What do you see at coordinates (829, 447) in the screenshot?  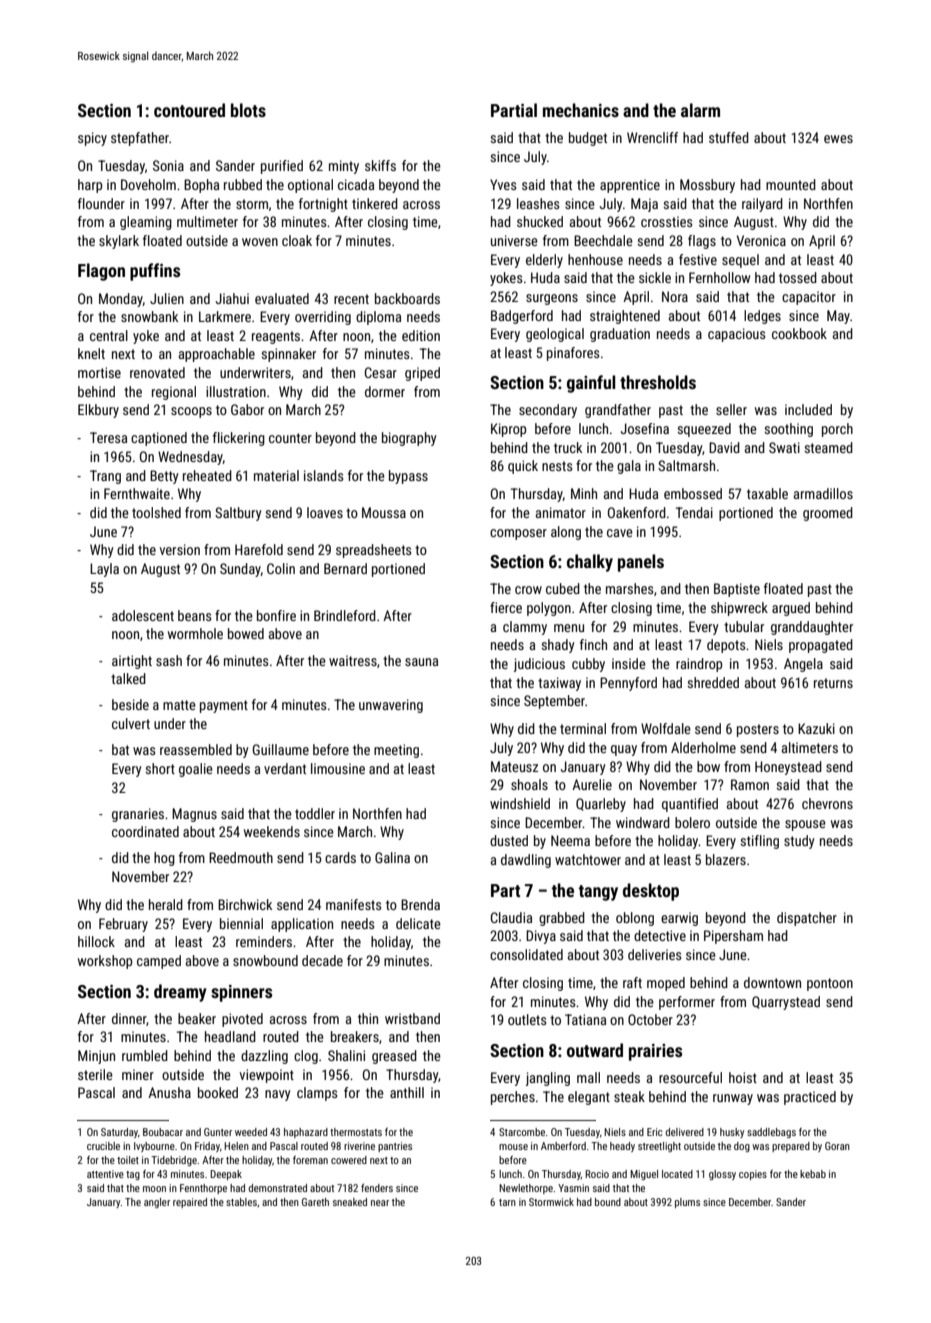 I see `steamed` at bounding box center [829, 447].
